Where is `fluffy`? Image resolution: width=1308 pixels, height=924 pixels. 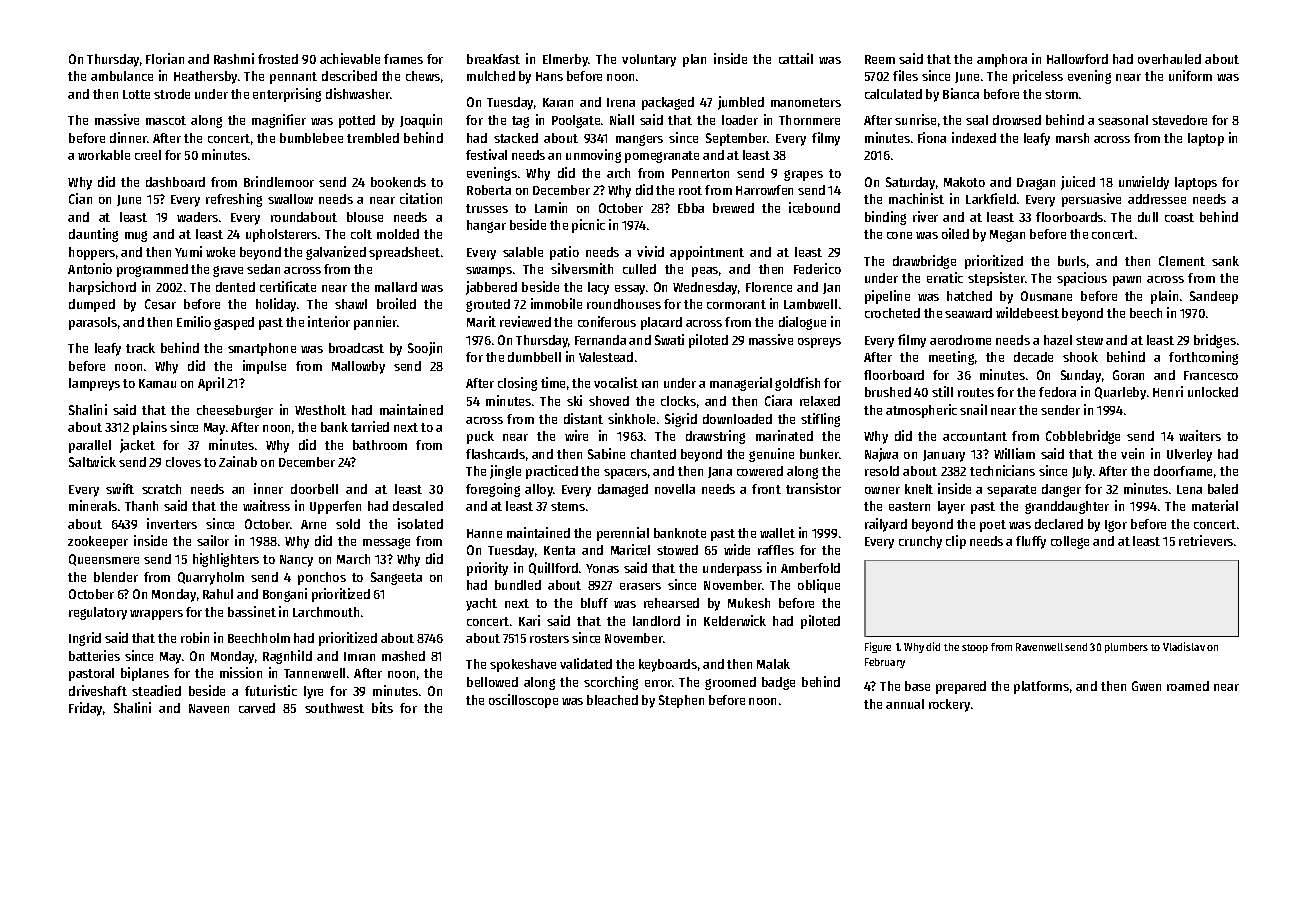
fluffy is located at coordinates (1031, 542).
